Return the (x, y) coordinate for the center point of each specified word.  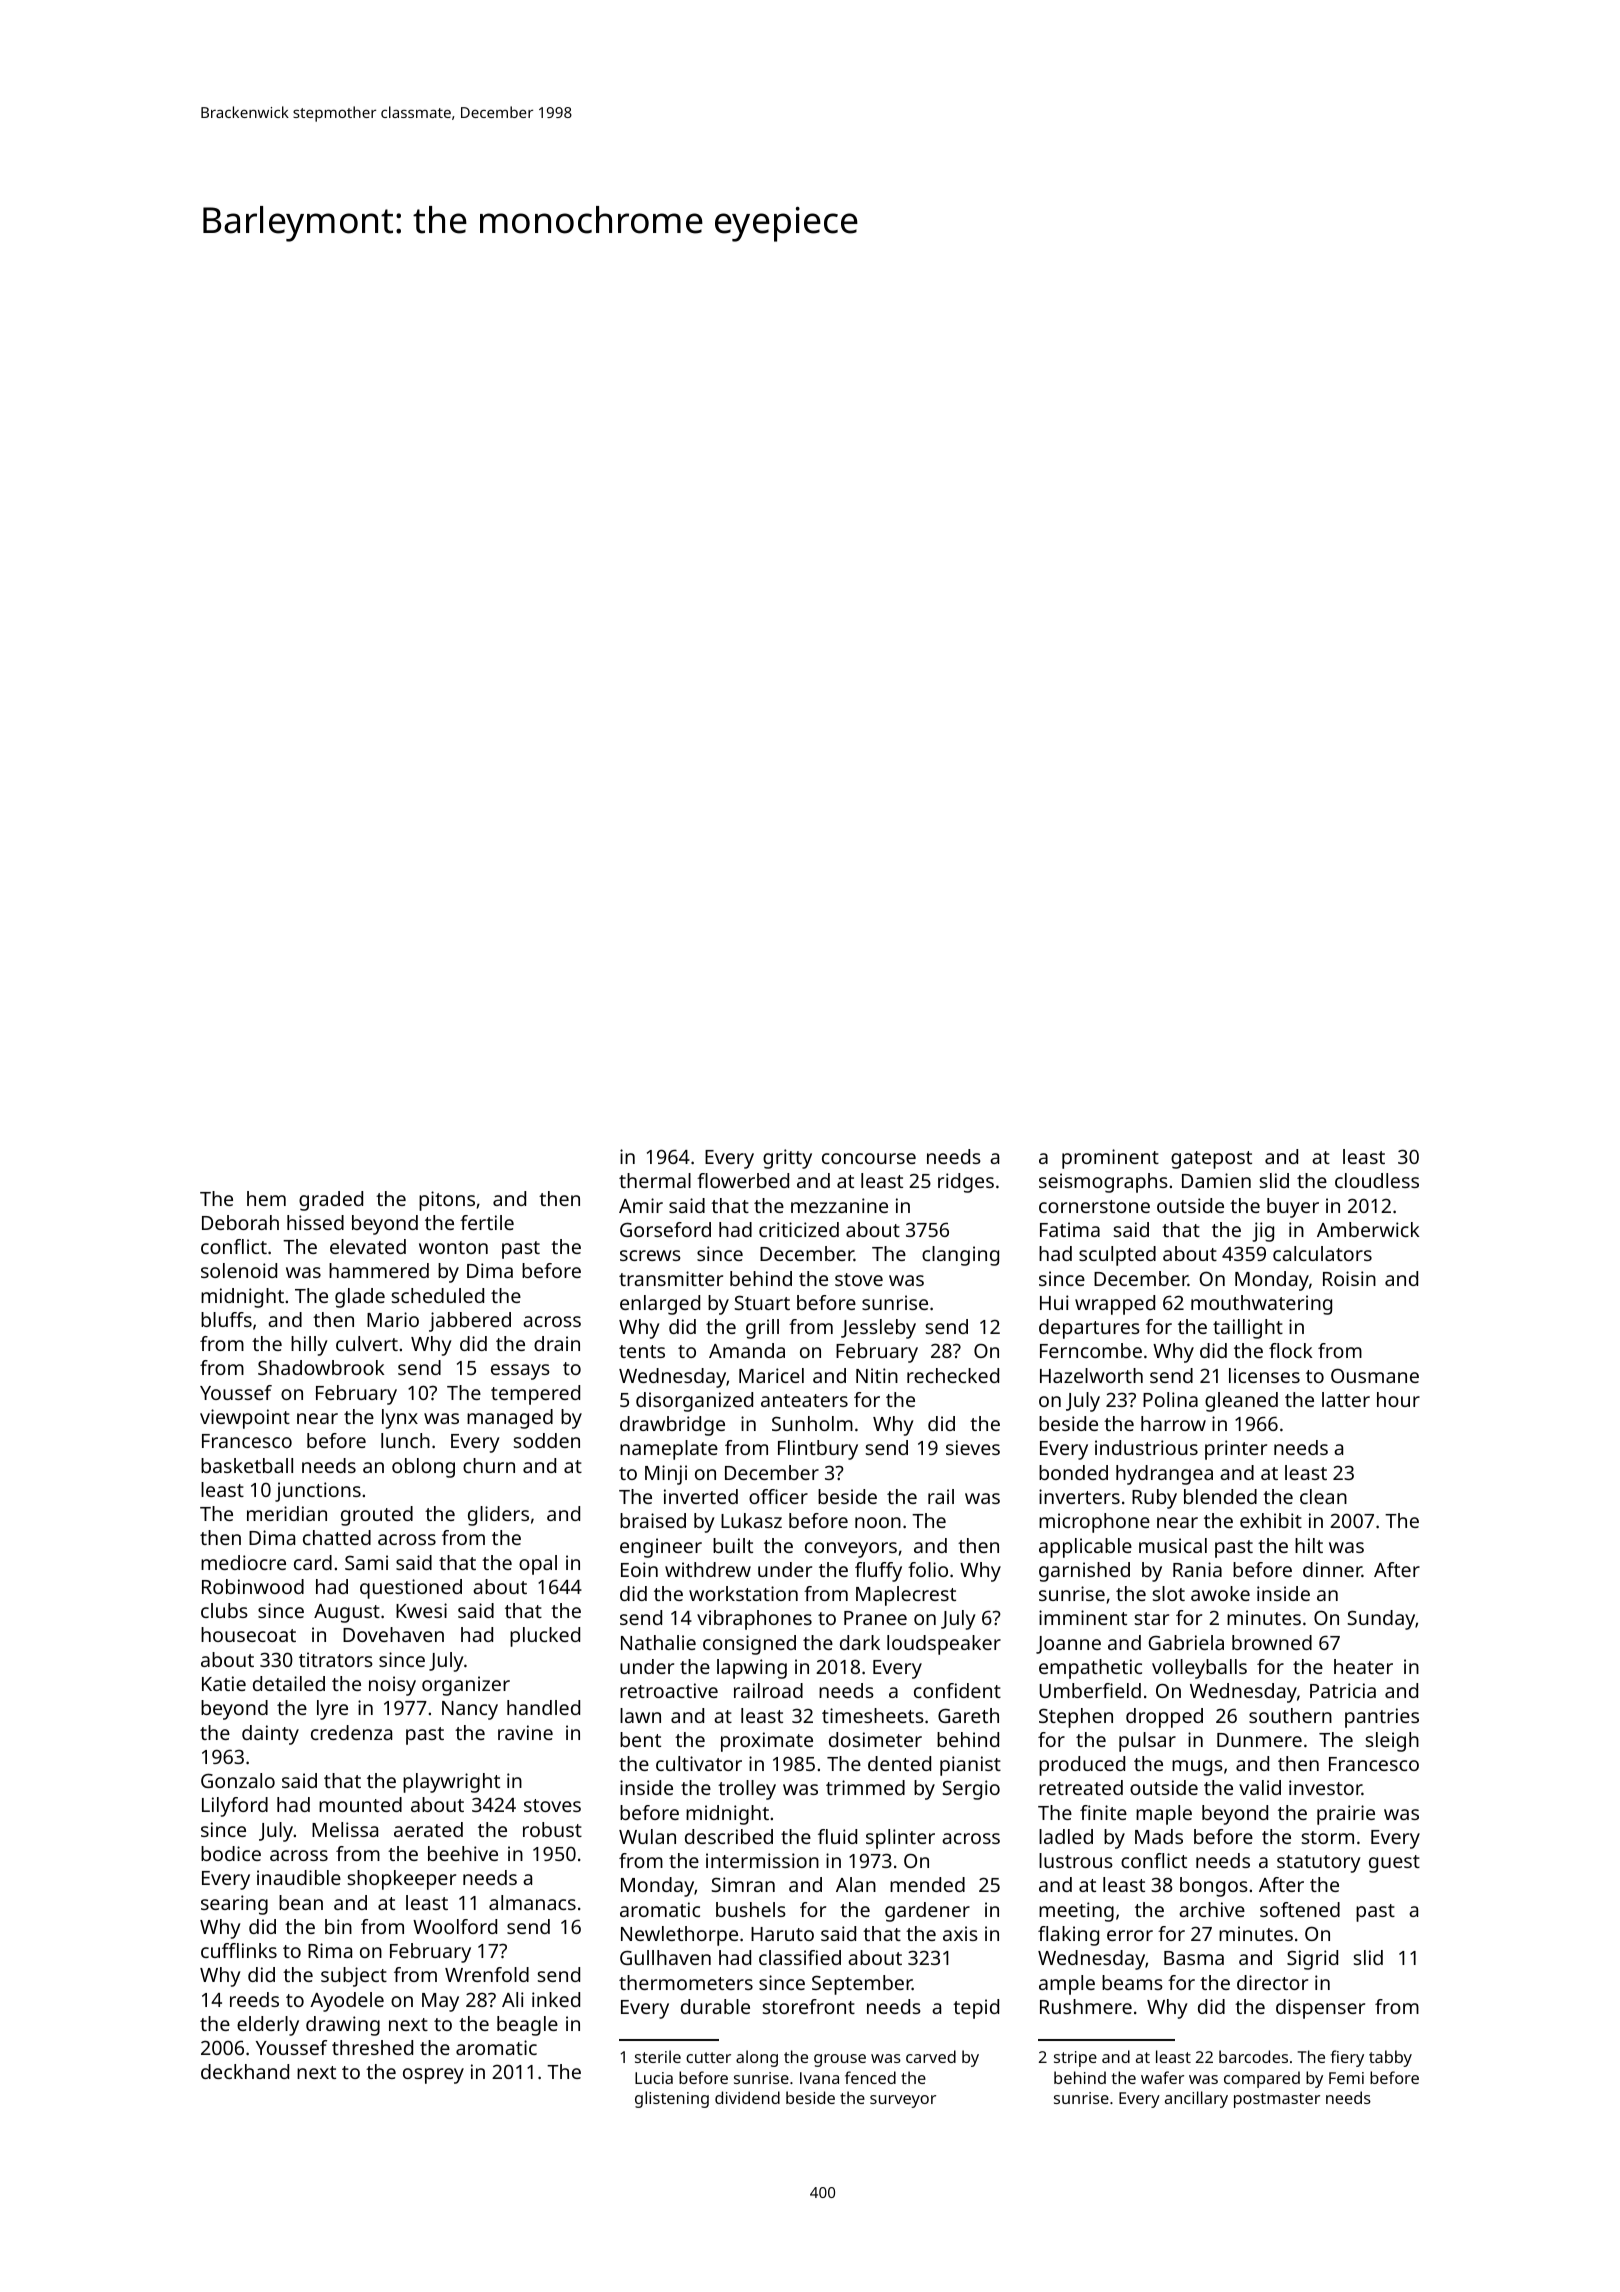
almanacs (532, 1902)
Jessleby (878, 1329)
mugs (1197, 1768)
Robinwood (253, 1586)
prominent (1110, 1159)
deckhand (245, 2071)
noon (878, 1522)
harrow (1173, 1423)
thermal (655, 1180)
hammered (379, 1270)
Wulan (647, 1836)
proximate (767, 1742)
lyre (332, 1710)
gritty (787, 1159)
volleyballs (1199, 1669)
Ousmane (1375, 1375)
